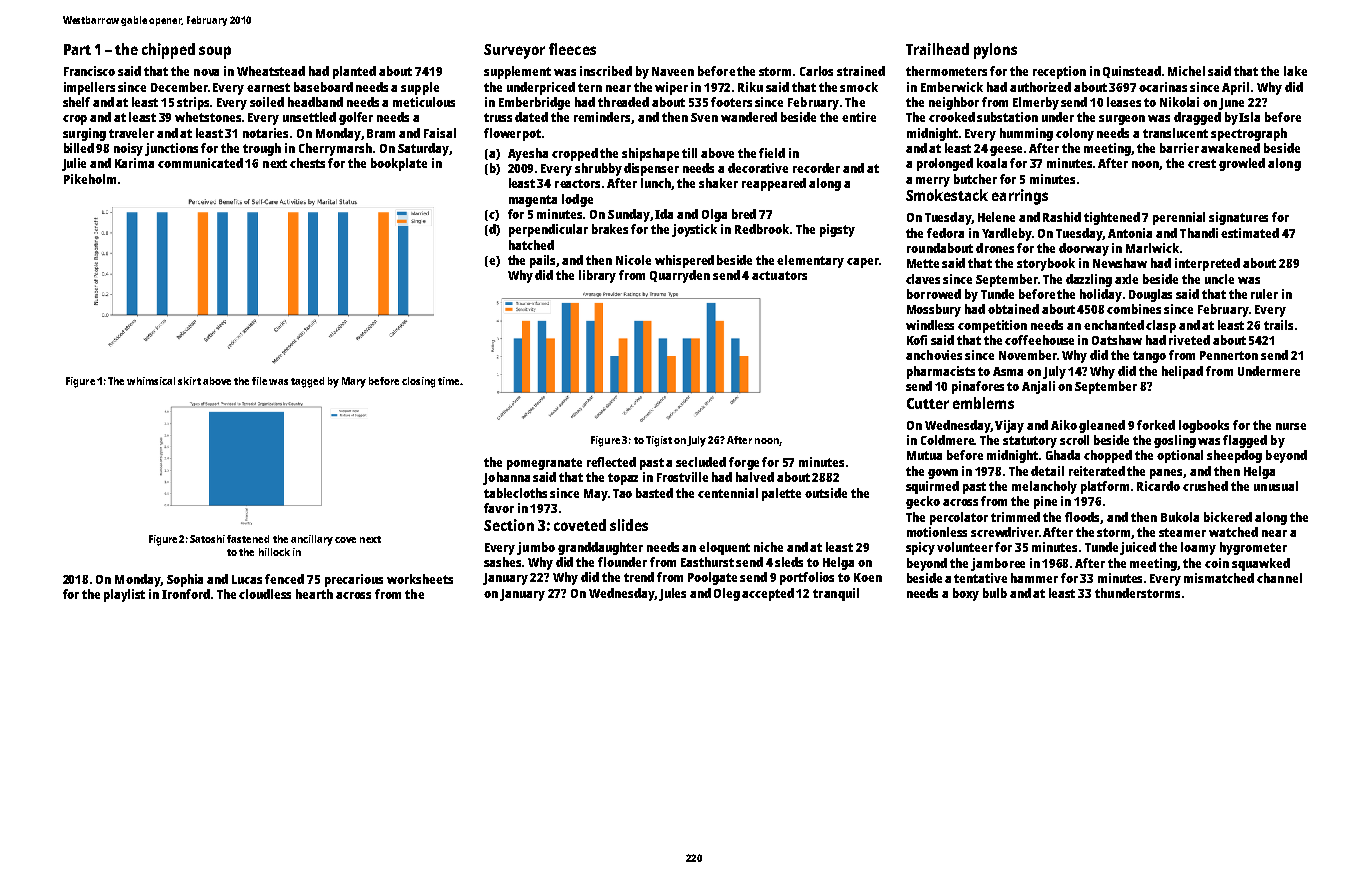  What do you see at coordinates (89, 71) in the image?
I see `Francisco` at bounding box center [89, 71].
